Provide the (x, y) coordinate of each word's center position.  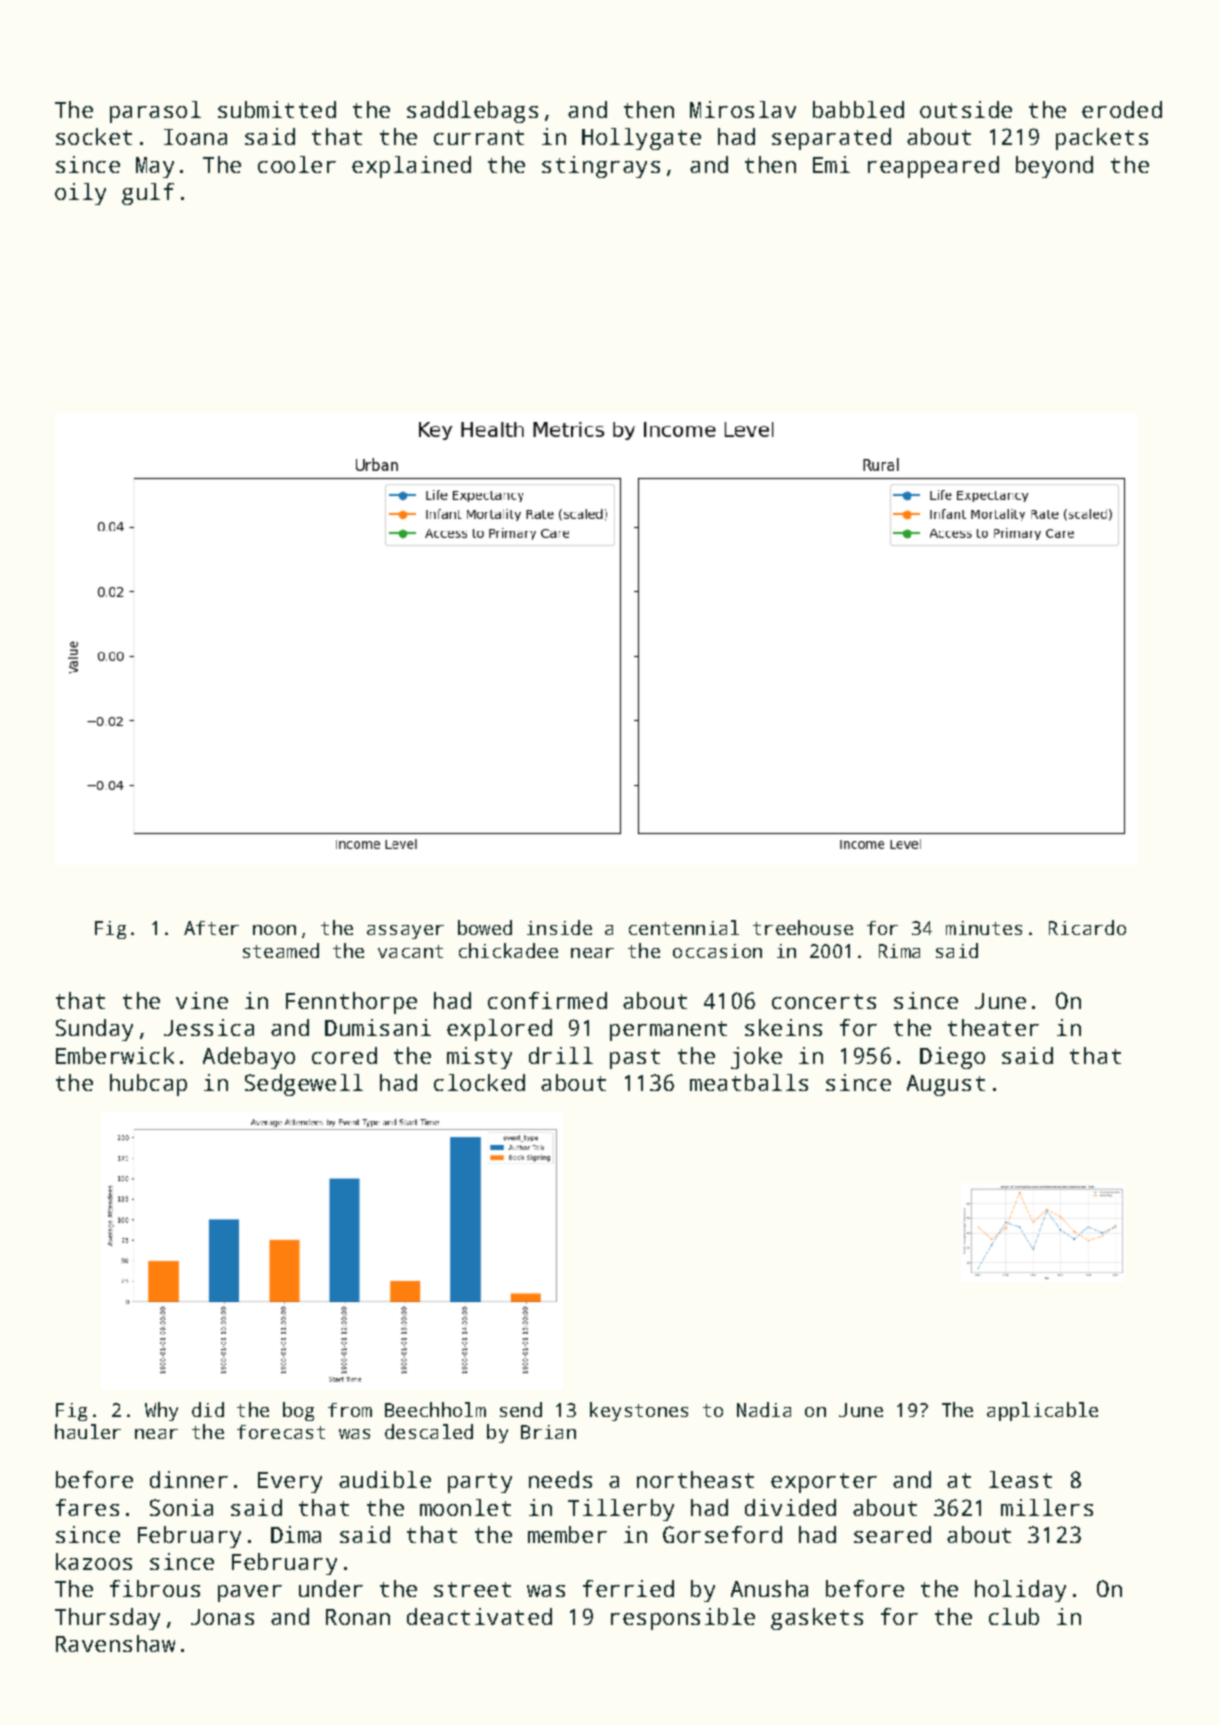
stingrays (601, 167)
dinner (189, 1479)
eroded (1122, 109)
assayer (405, 932)
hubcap (148, 1085)
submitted (277, 109)
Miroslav (743, 109)
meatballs (749, 1082)
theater (993, 1027)
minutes (984, 928)
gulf (148, 194)
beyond (1054, 167)
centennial (684, 927)
